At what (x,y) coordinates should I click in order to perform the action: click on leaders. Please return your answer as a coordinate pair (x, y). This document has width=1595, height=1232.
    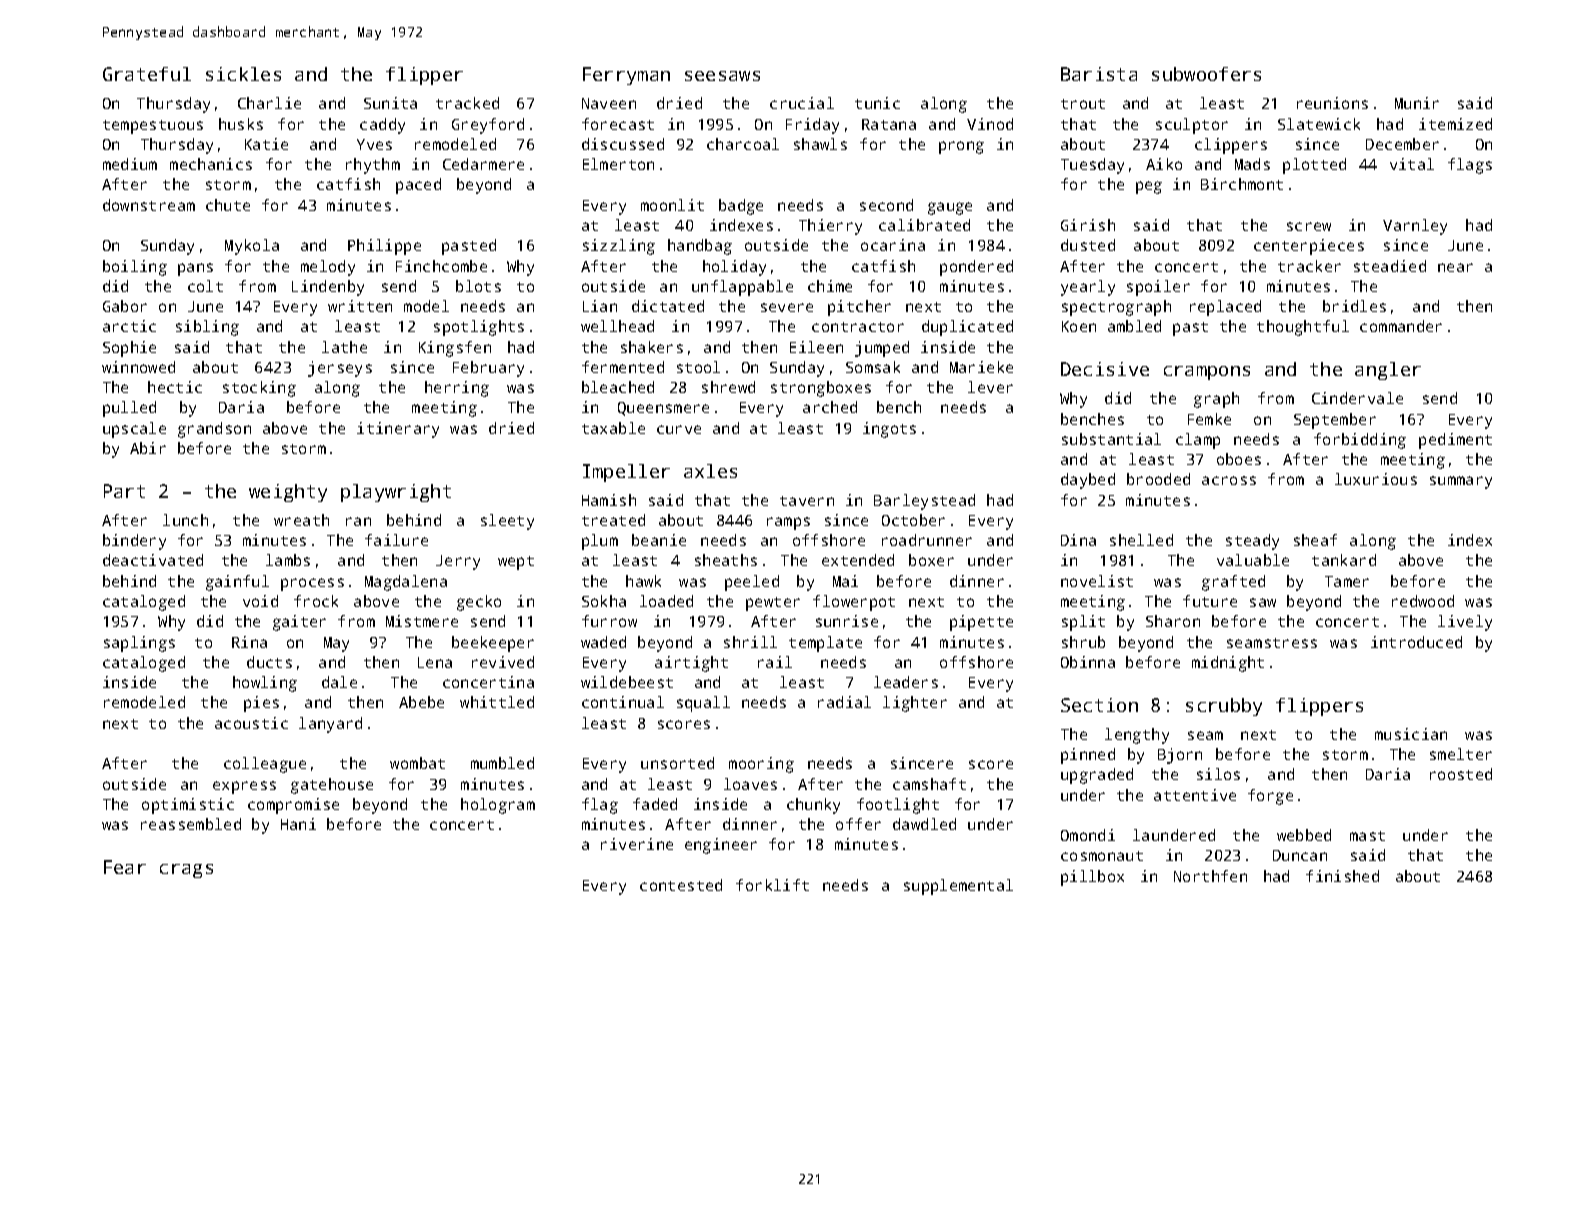
    Looking at the image, I should click on (906, 682).
